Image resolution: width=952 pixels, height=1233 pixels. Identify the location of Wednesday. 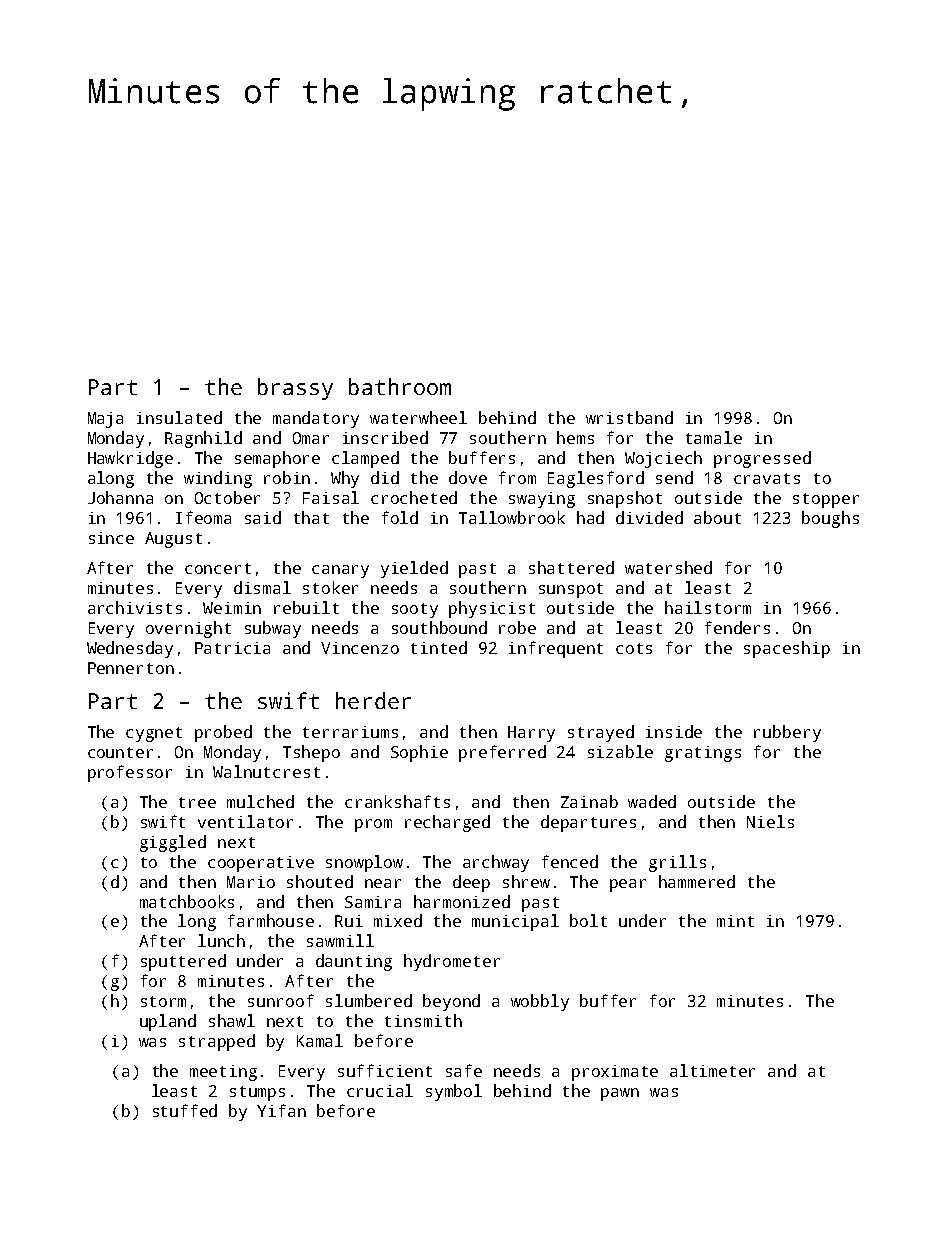
(130, 649).
